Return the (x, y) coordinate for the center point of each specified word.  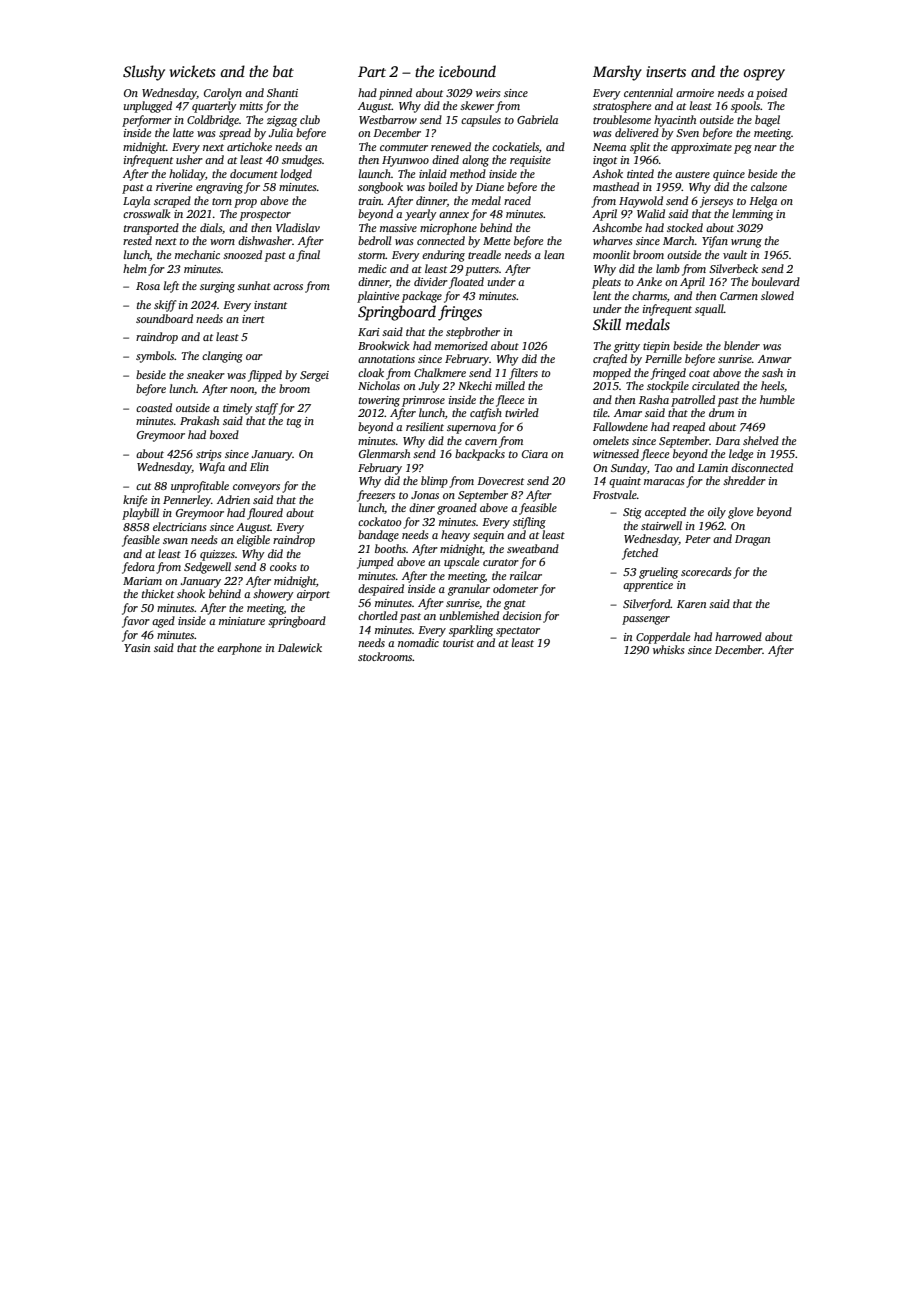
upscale (461, 563)
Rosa (148, 286)
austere (692, 174)
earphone (239, 649)
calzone (769, 186)
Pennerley (187, 501)
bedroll (374, 240)
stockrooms (385, 656)
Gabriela (537, 119)
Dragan (752, 540)
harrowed (738, 636)
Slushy (144, 73)
